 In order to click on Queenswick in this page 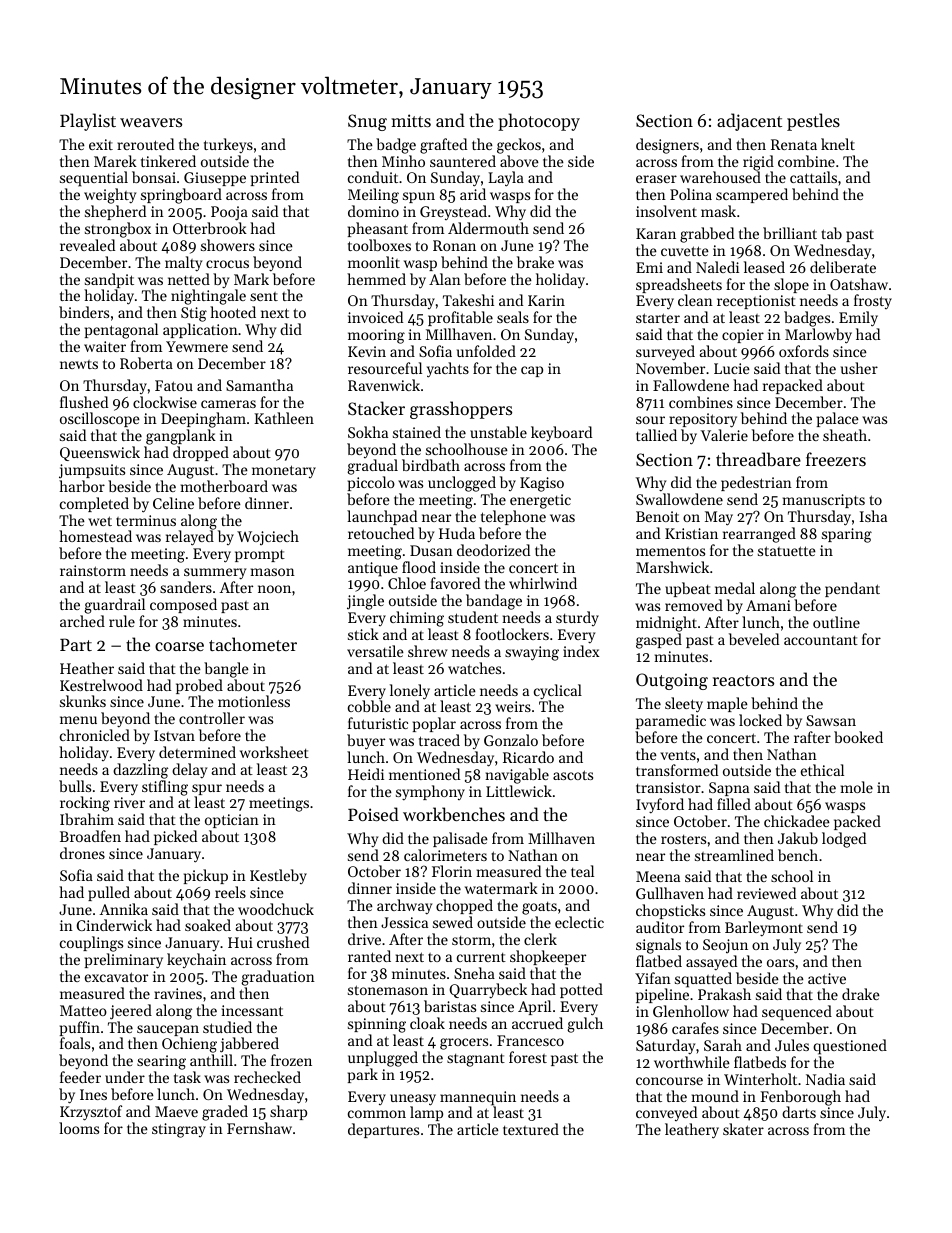, I will do `click(100, 453)`.
